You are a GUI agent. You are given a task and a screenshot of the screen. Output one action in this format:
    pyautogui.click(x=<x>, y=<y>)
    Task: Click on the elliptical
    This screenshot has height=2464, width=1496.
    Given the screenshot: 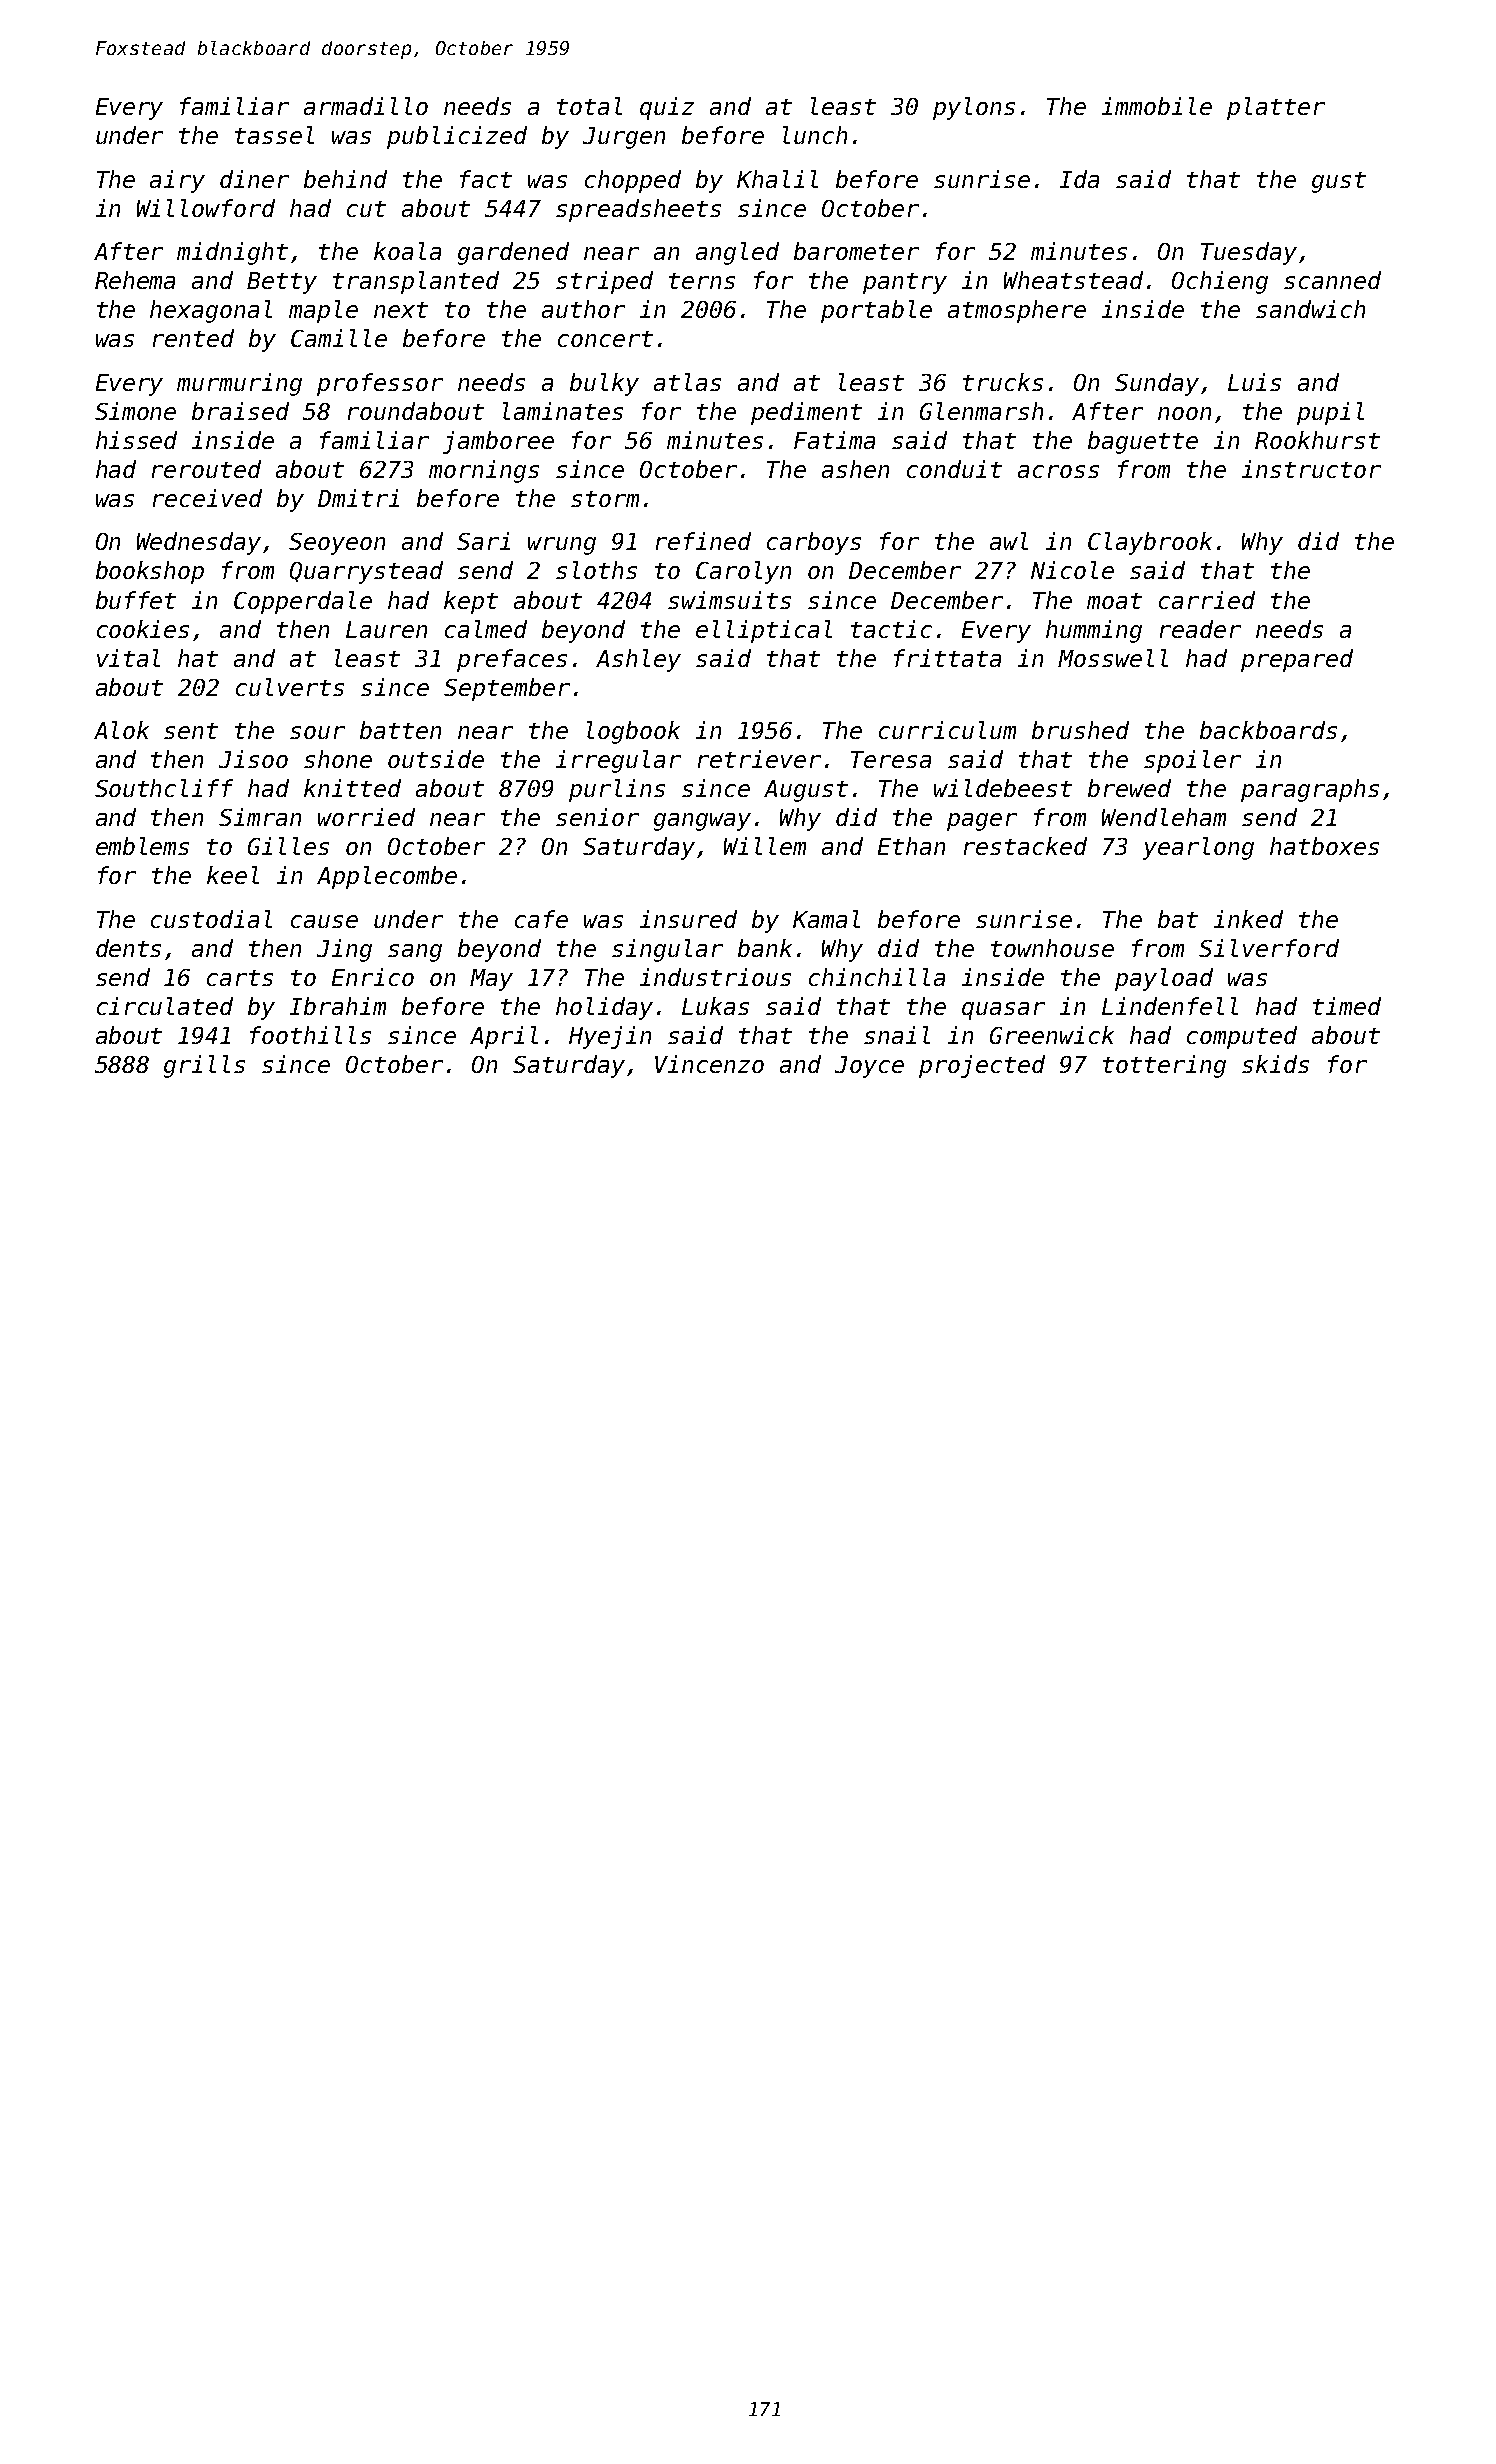 What is the action you would take?
    pyautogui.click(x=764, y=631)
